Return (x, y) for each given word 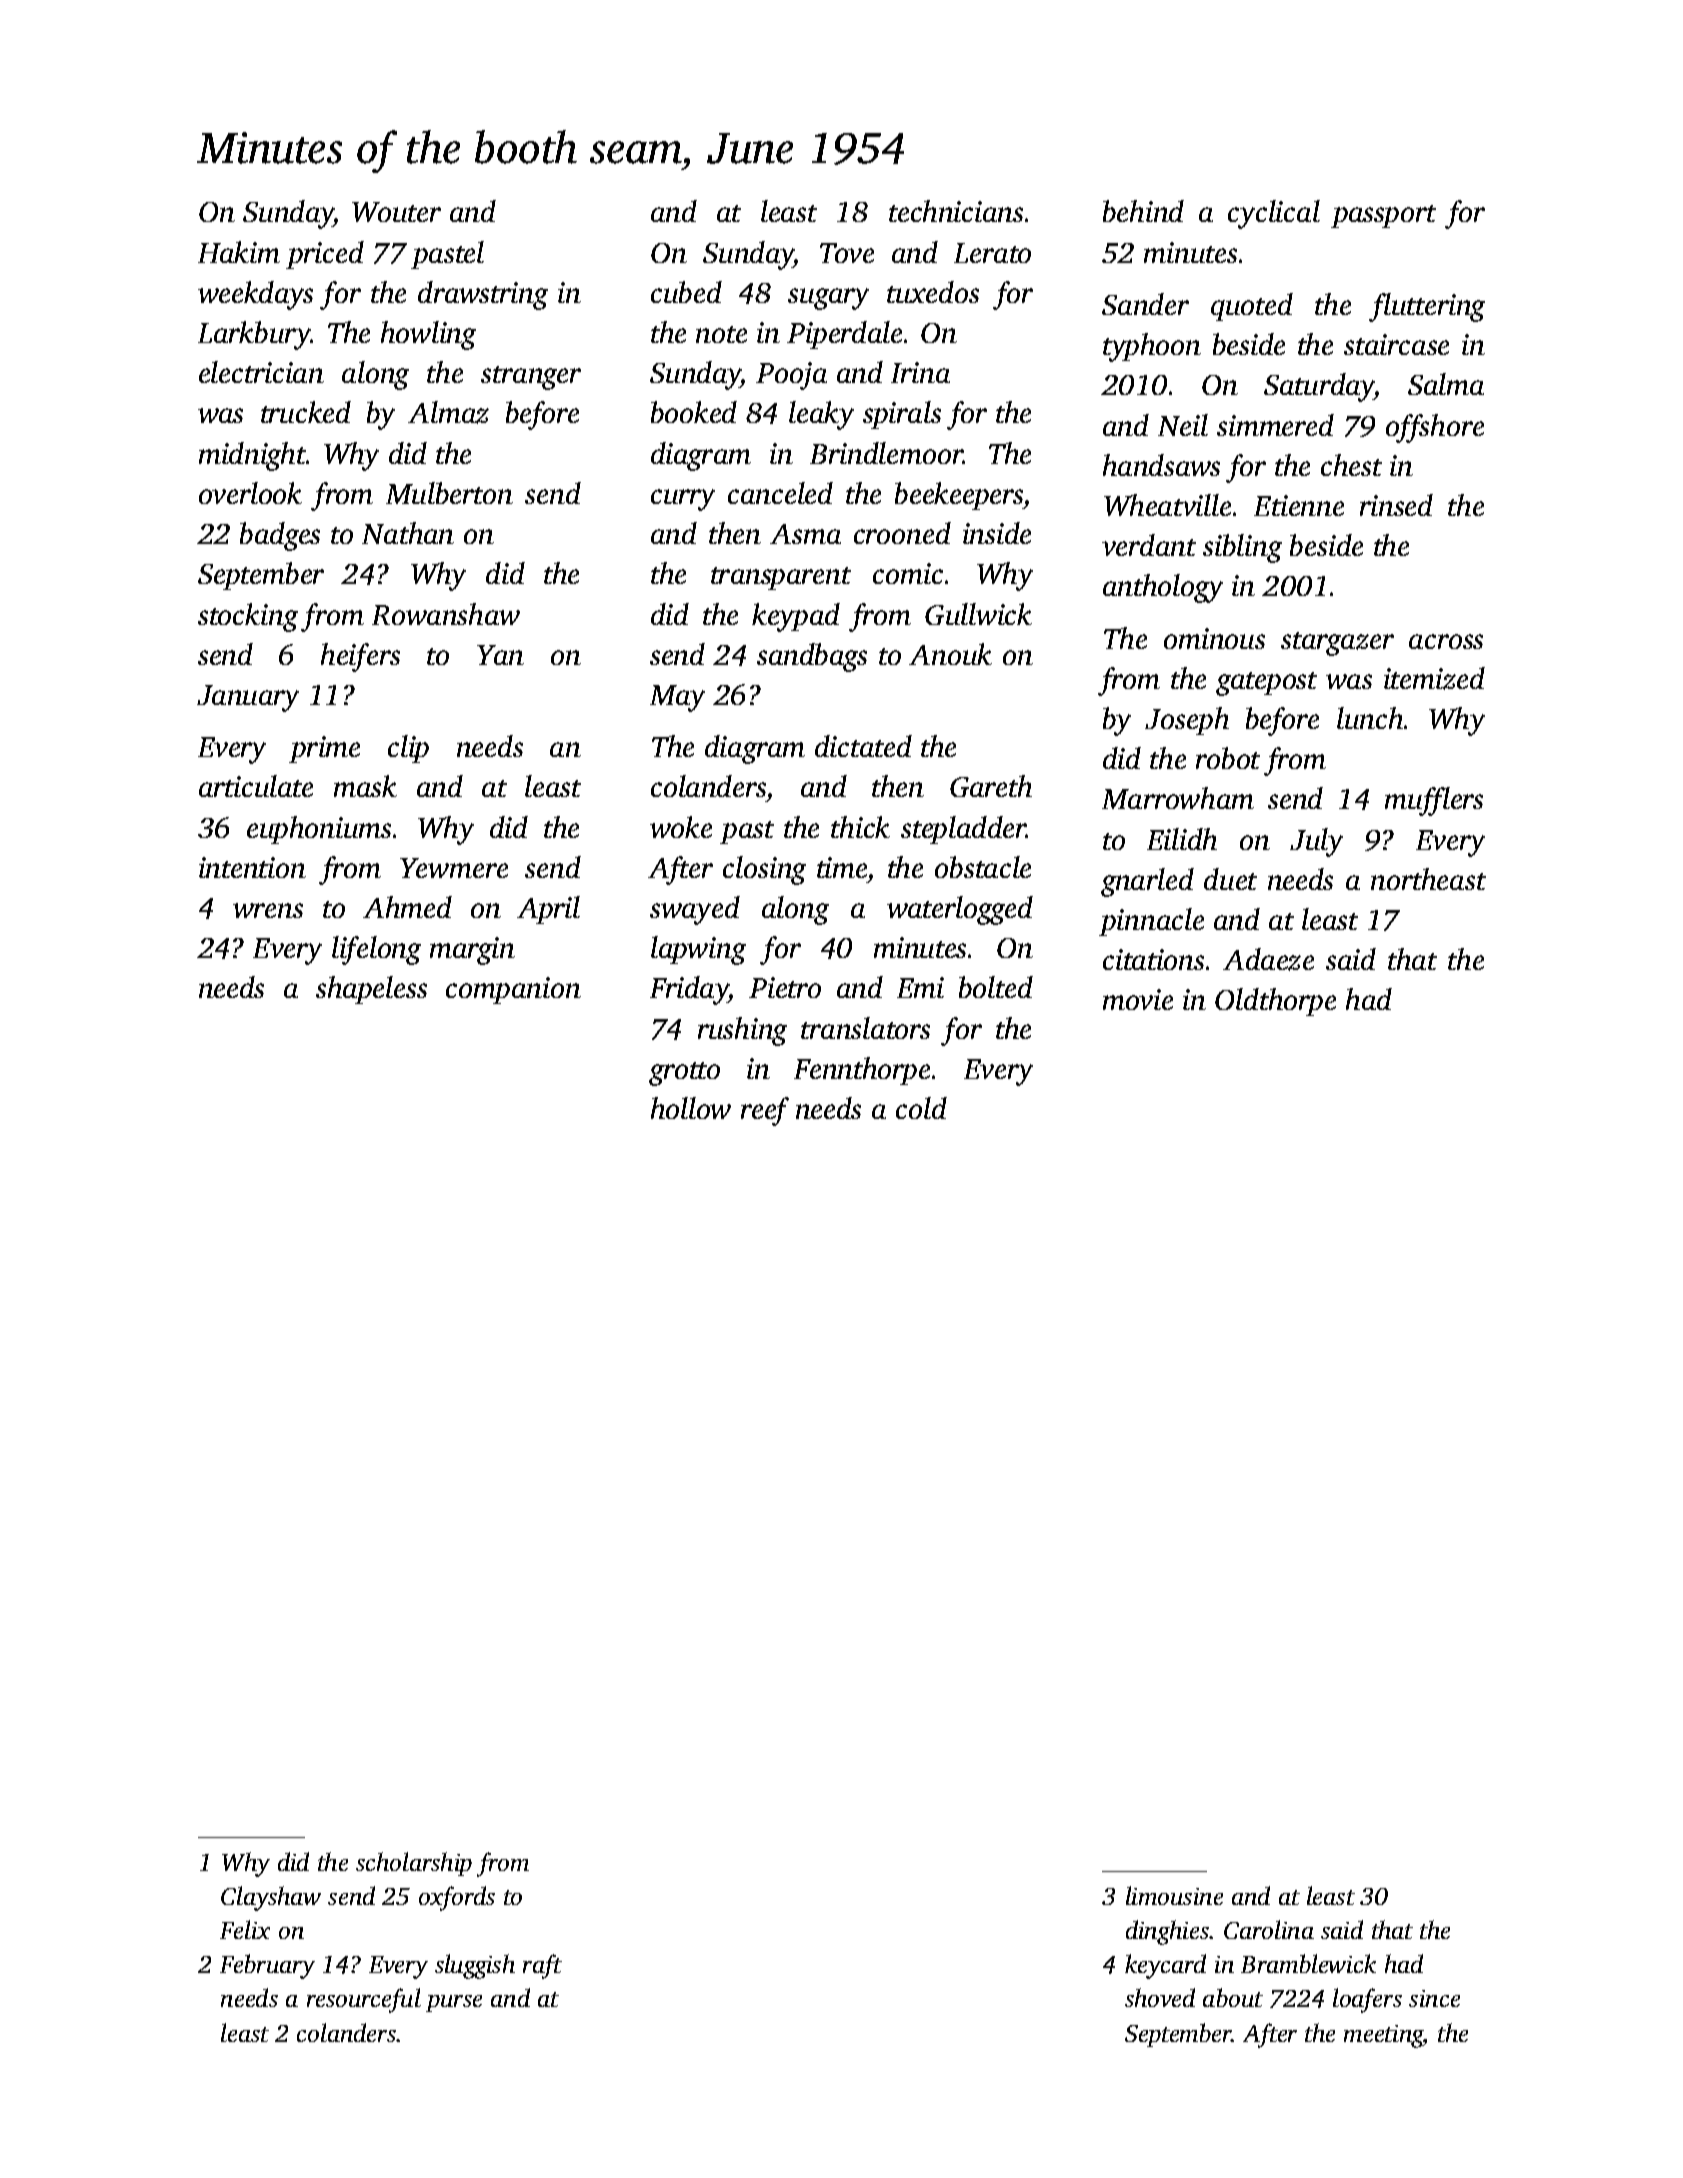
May (677, 698)
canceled (780, 493)
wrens (268, 910)
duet (1230, 879)
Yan (500, 655)
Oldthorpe (1275, 1002)
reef (765, 1111)
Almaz (448, 412)
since (1434, 1998)
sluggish (475, 1966)
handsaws (1161, 465)
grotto (684, 1074)
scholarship (414, 1864)
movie (1138, 999)
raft (542, 1966)
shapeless (371, 990)
